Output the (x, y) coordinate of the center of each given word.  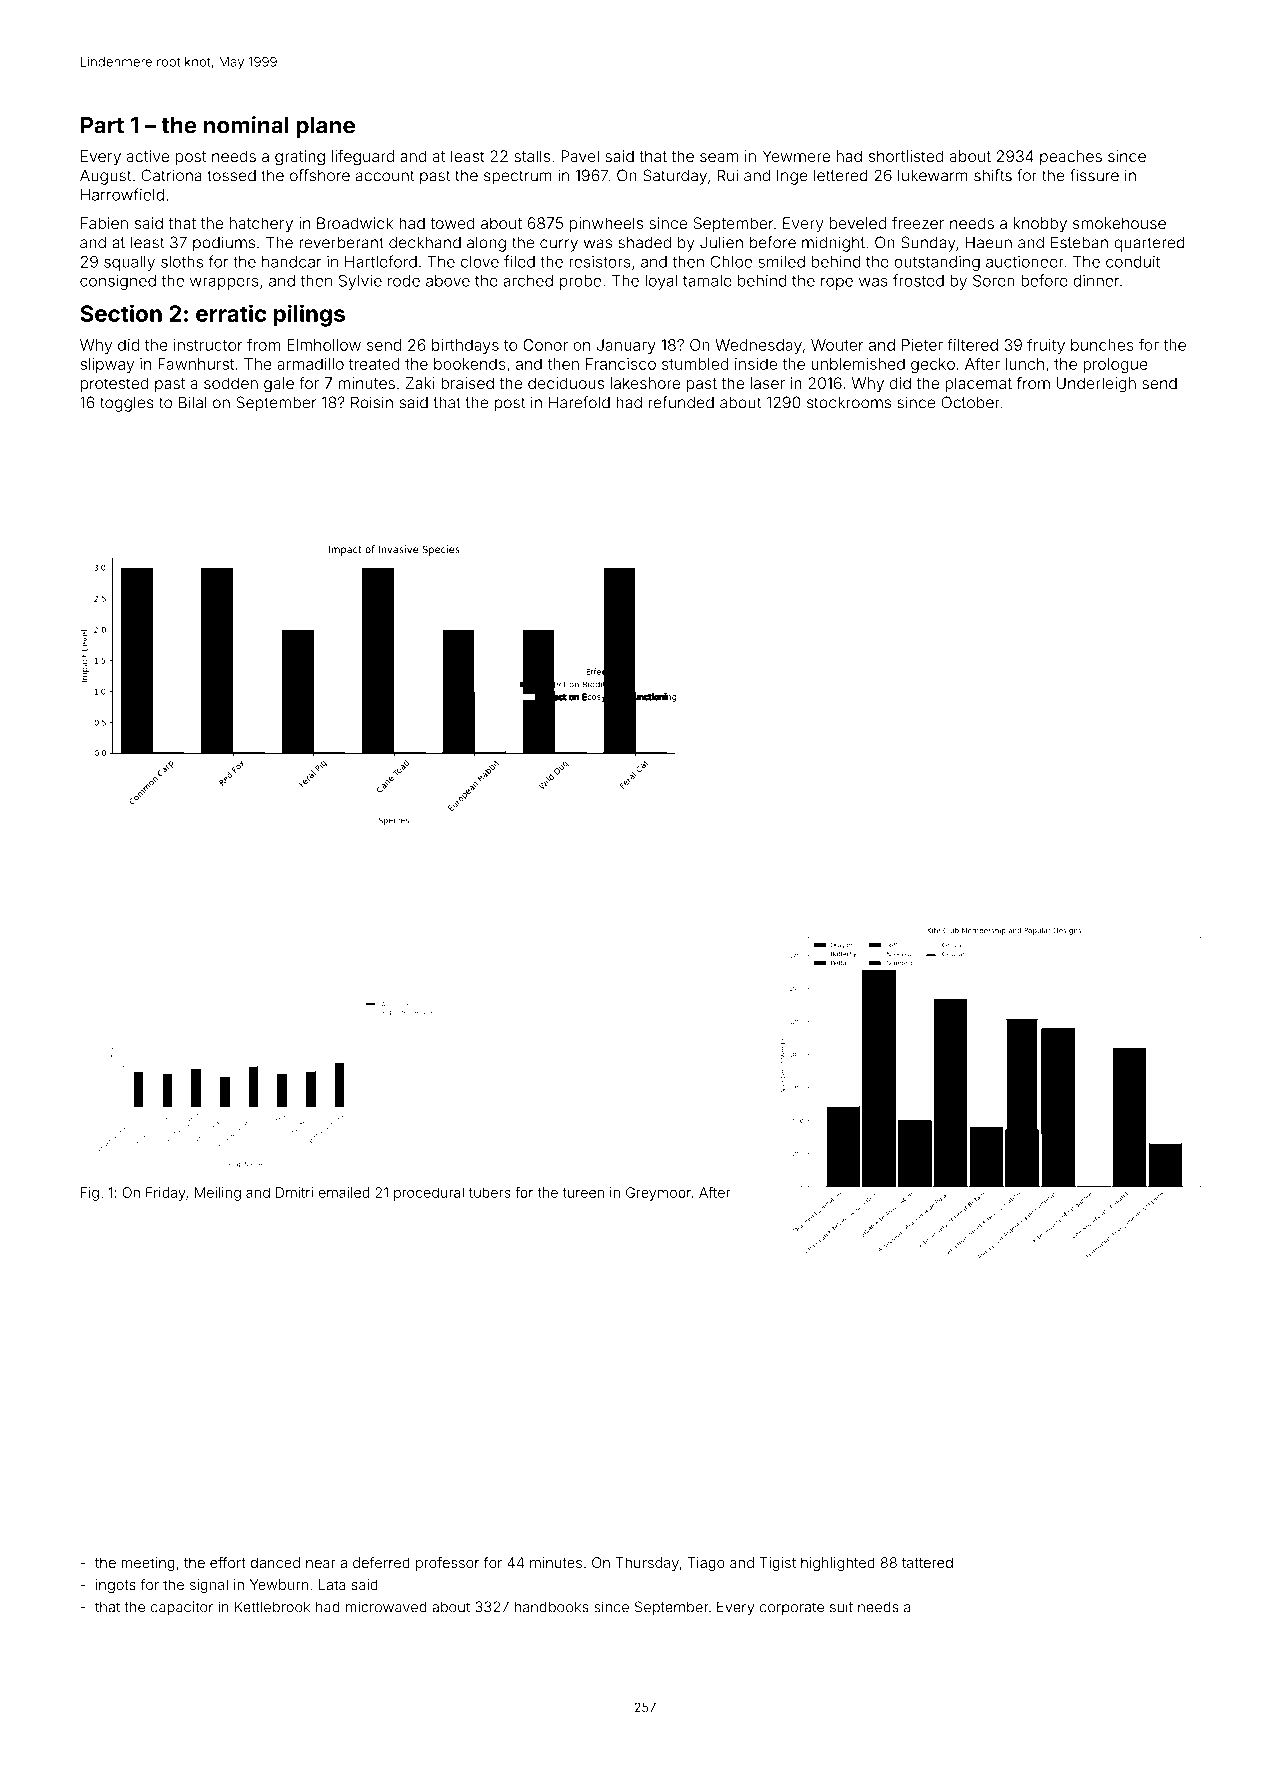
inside (756, 364)
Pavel (580, 156)
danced (275, 1562)
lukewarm (933, 175)
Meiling (218, 1194)
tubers (490, 1192)
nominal (246, 125)
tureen (583, 1193)
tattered (927, 1562)
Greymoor (658, 1194)
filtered (972, 344)
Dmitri (294, 1192)
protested (115, 384)
